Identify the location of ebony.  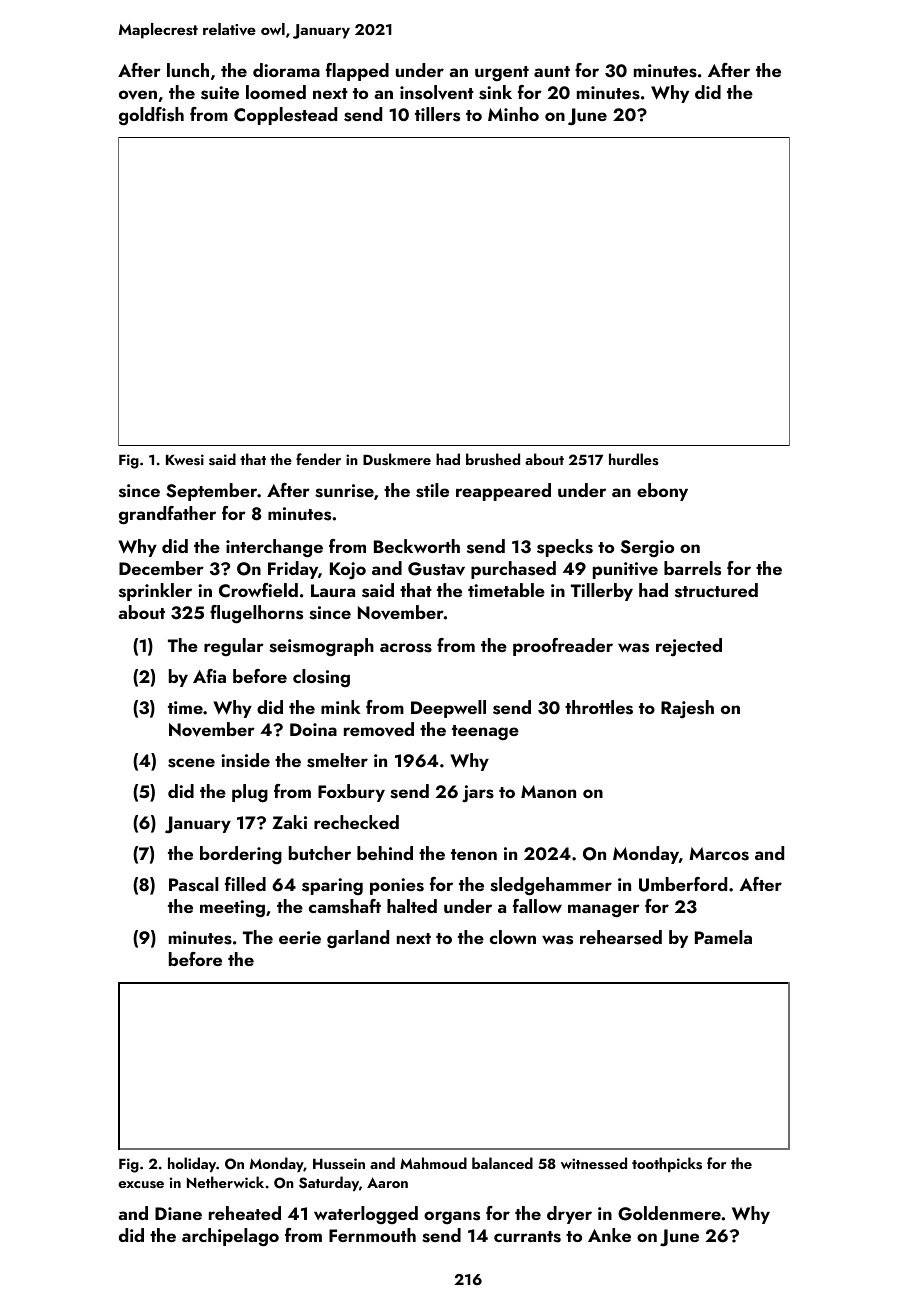
(662, 492).
